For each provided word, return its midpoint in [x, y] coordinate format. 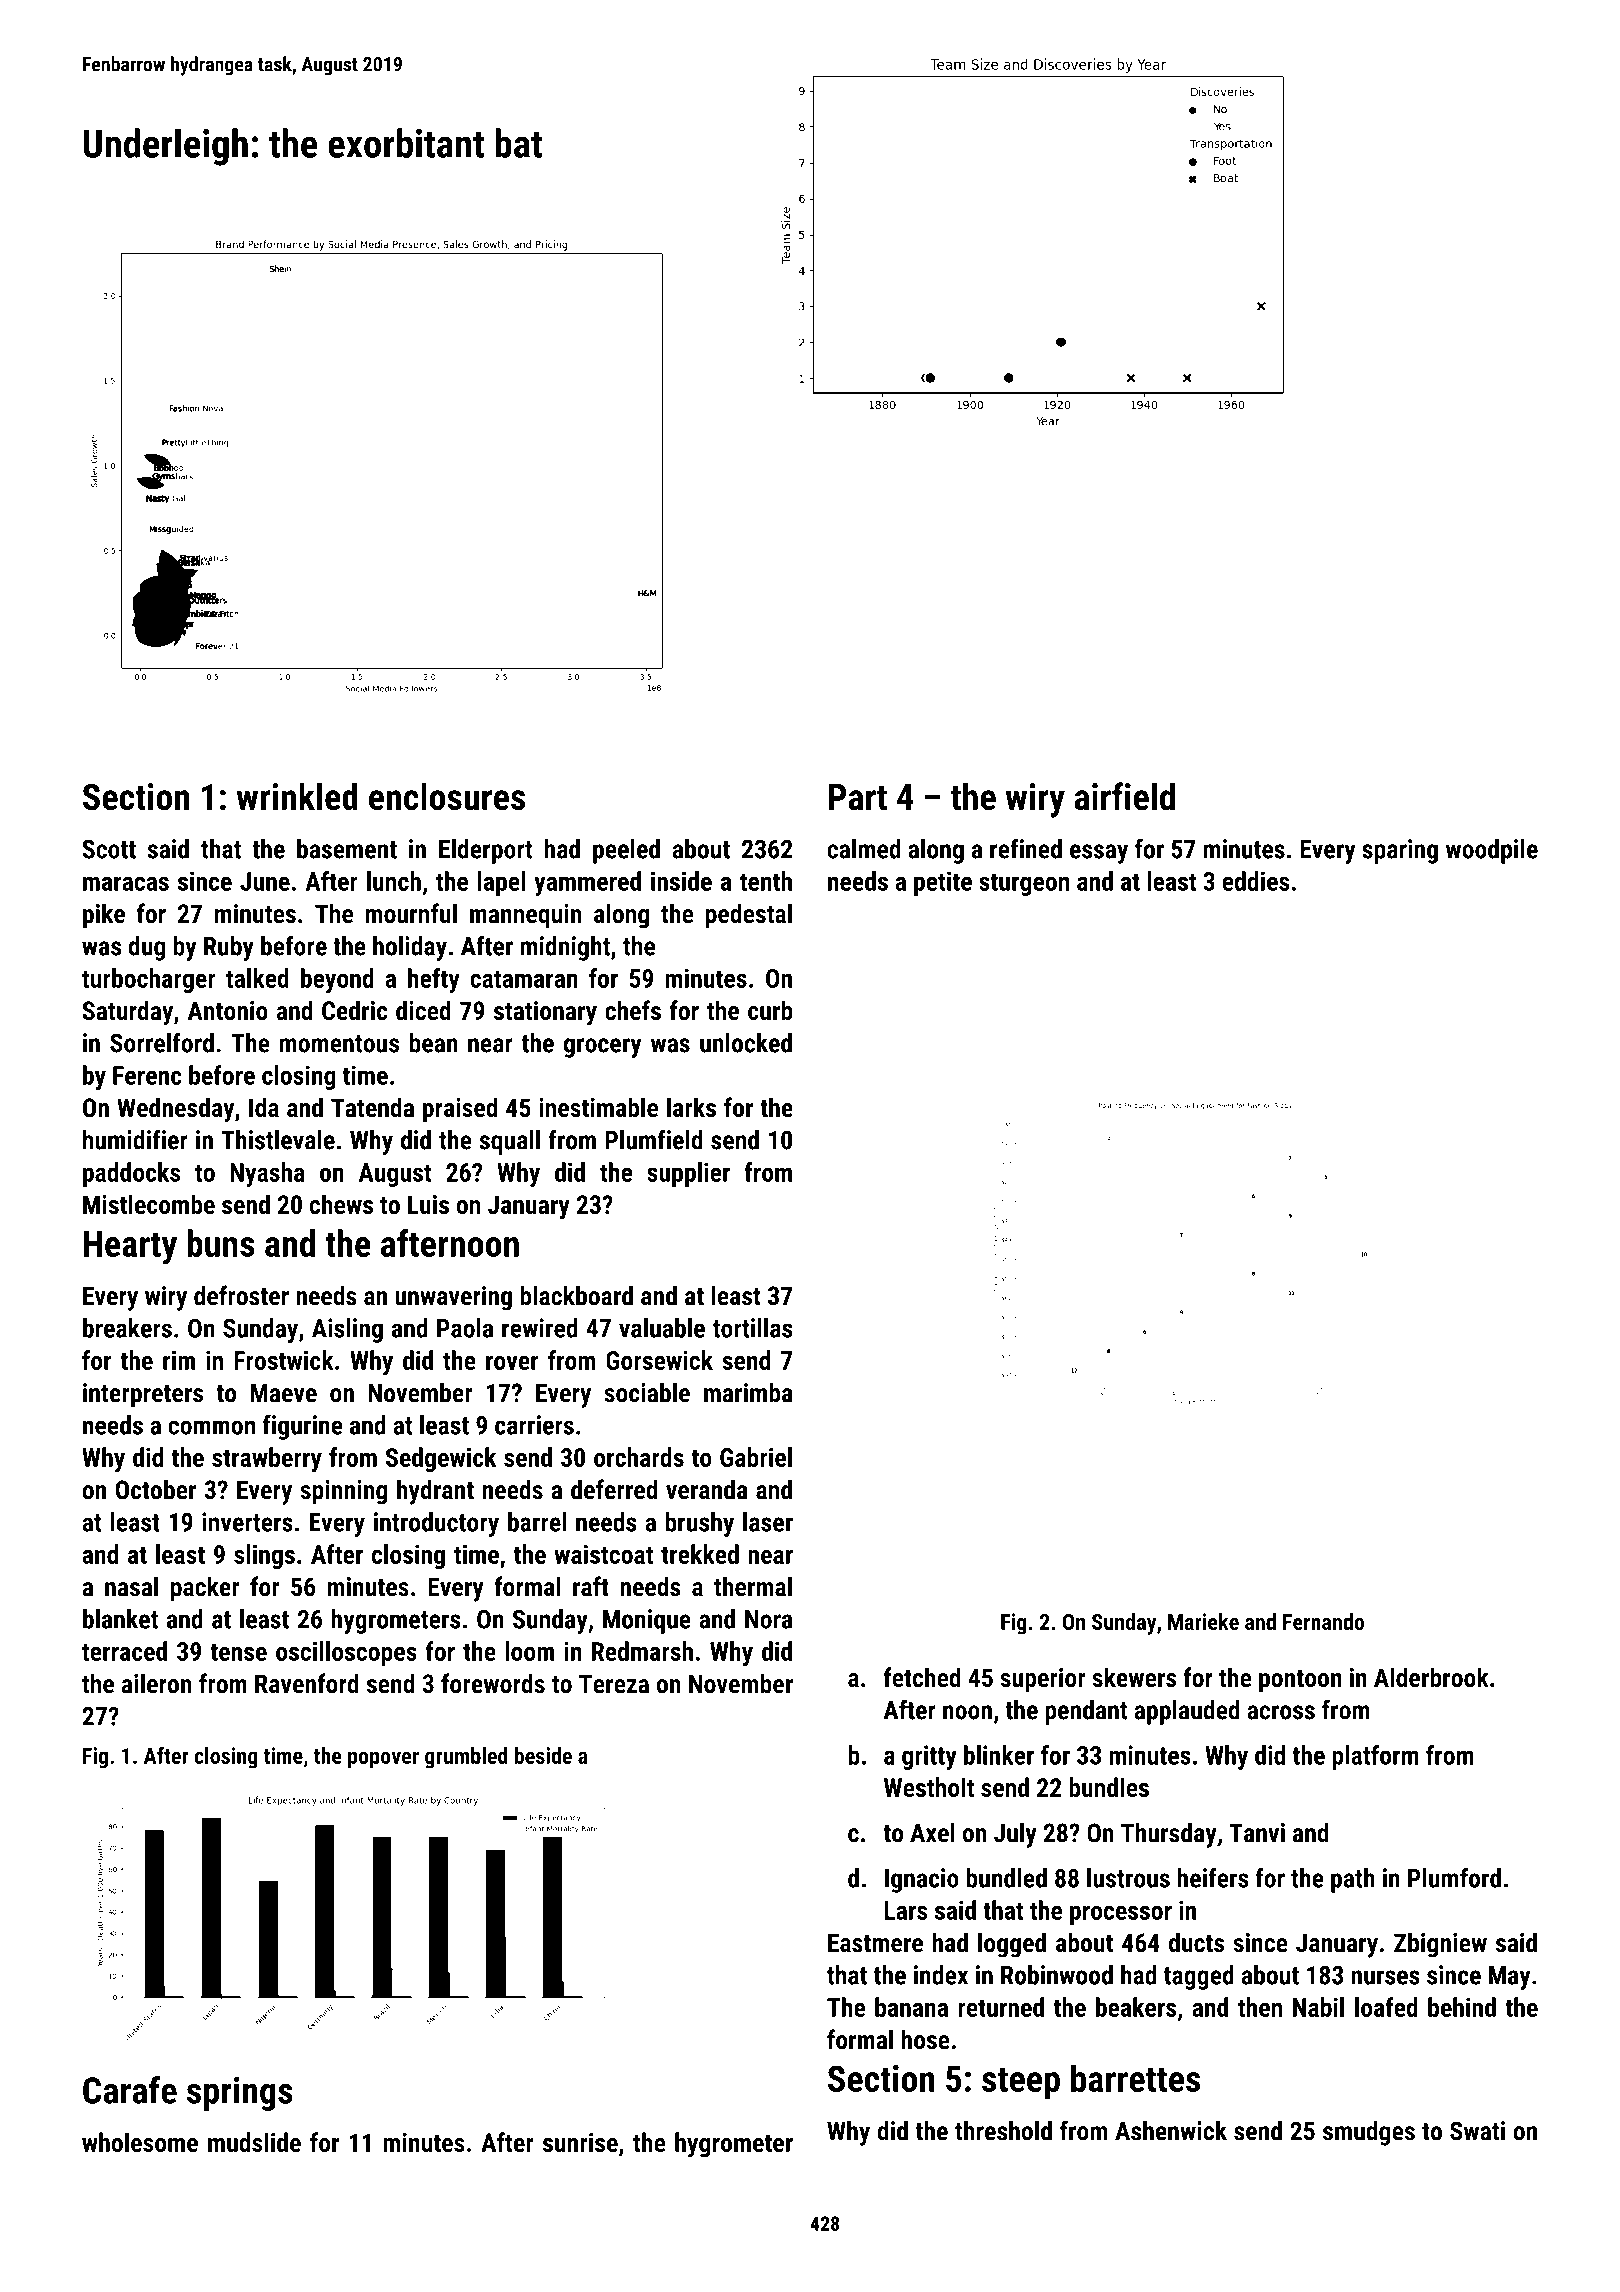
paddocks [131, 1174]
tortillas [753, 1328]
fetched [922, 1677]
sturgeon [1024, 884]
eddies [1256, 881]
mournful [411, 913]
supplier [688, 1174]
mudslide [254, 2142]
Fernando [1323, 1621]
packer [205, 1589]
